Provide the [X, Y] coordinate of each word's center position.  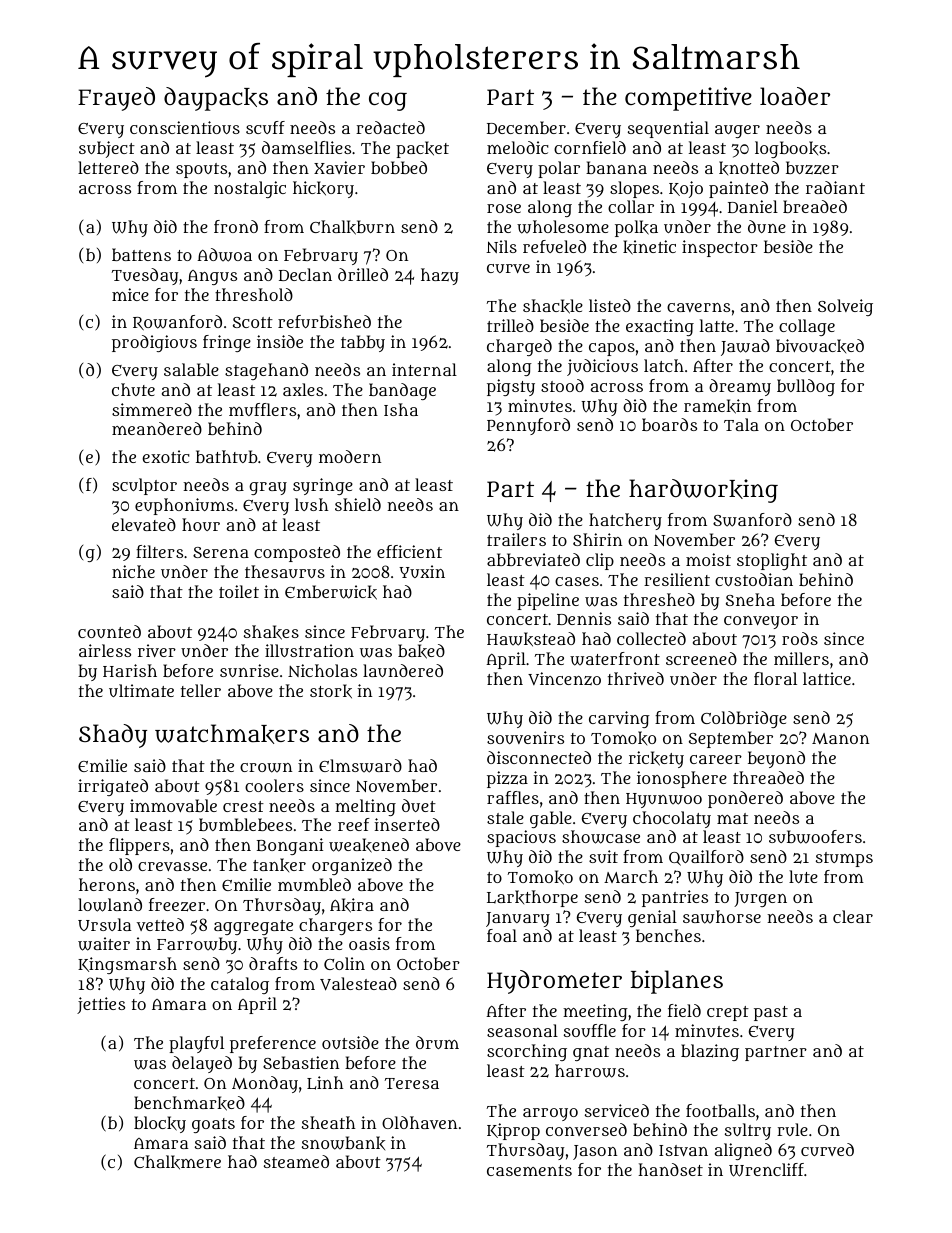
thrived [636, 678]
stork [331, 691]
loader [795, 96]
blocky [160, 1124]
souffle [590, 1030]
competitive [688, 99]
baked [421, 651]
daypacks [216, 99]
